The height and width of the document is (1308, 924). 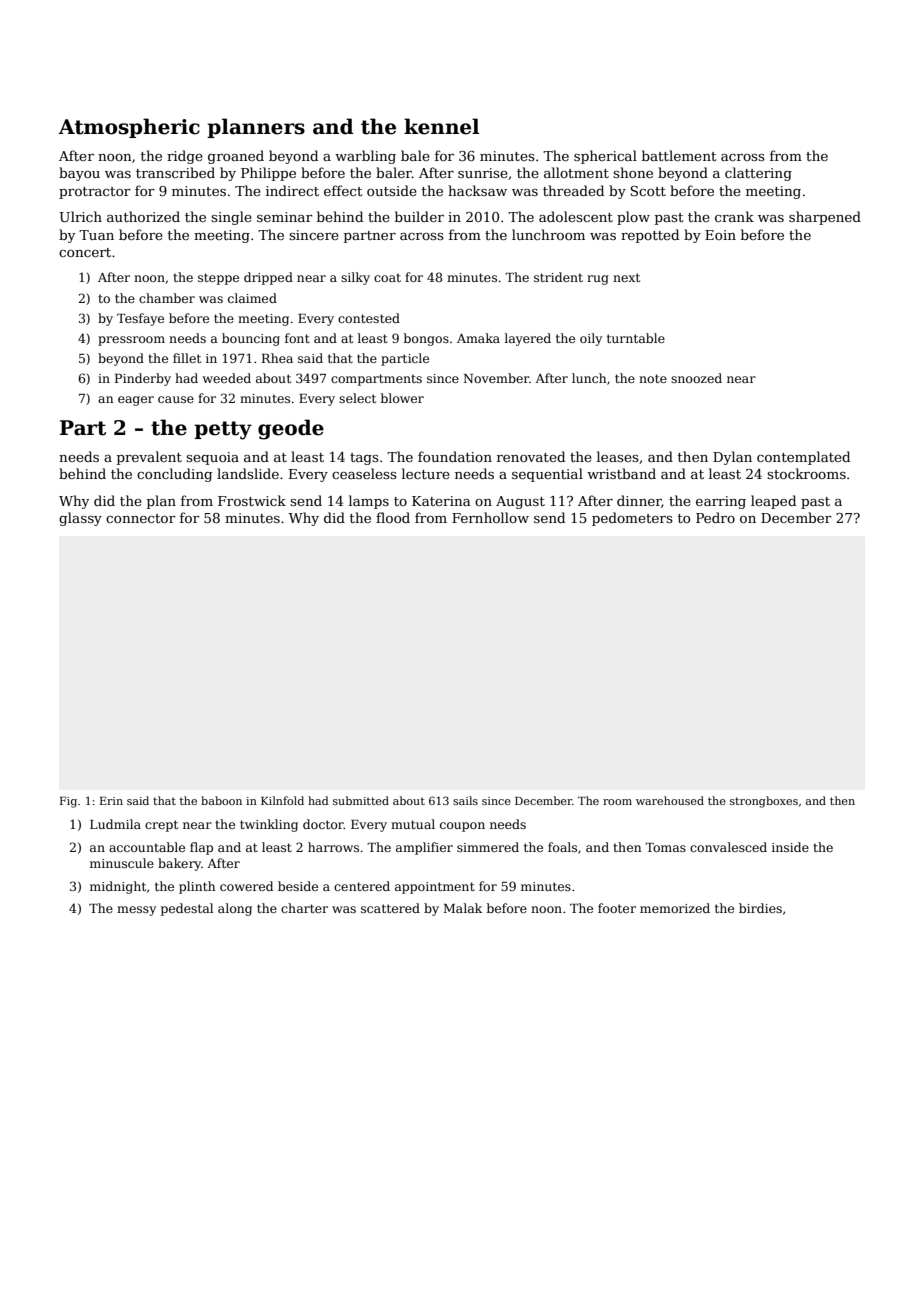 What do you see at coordinates (696, 378) in the document?
I see `snoozed` at bounding box center [696, 378].
